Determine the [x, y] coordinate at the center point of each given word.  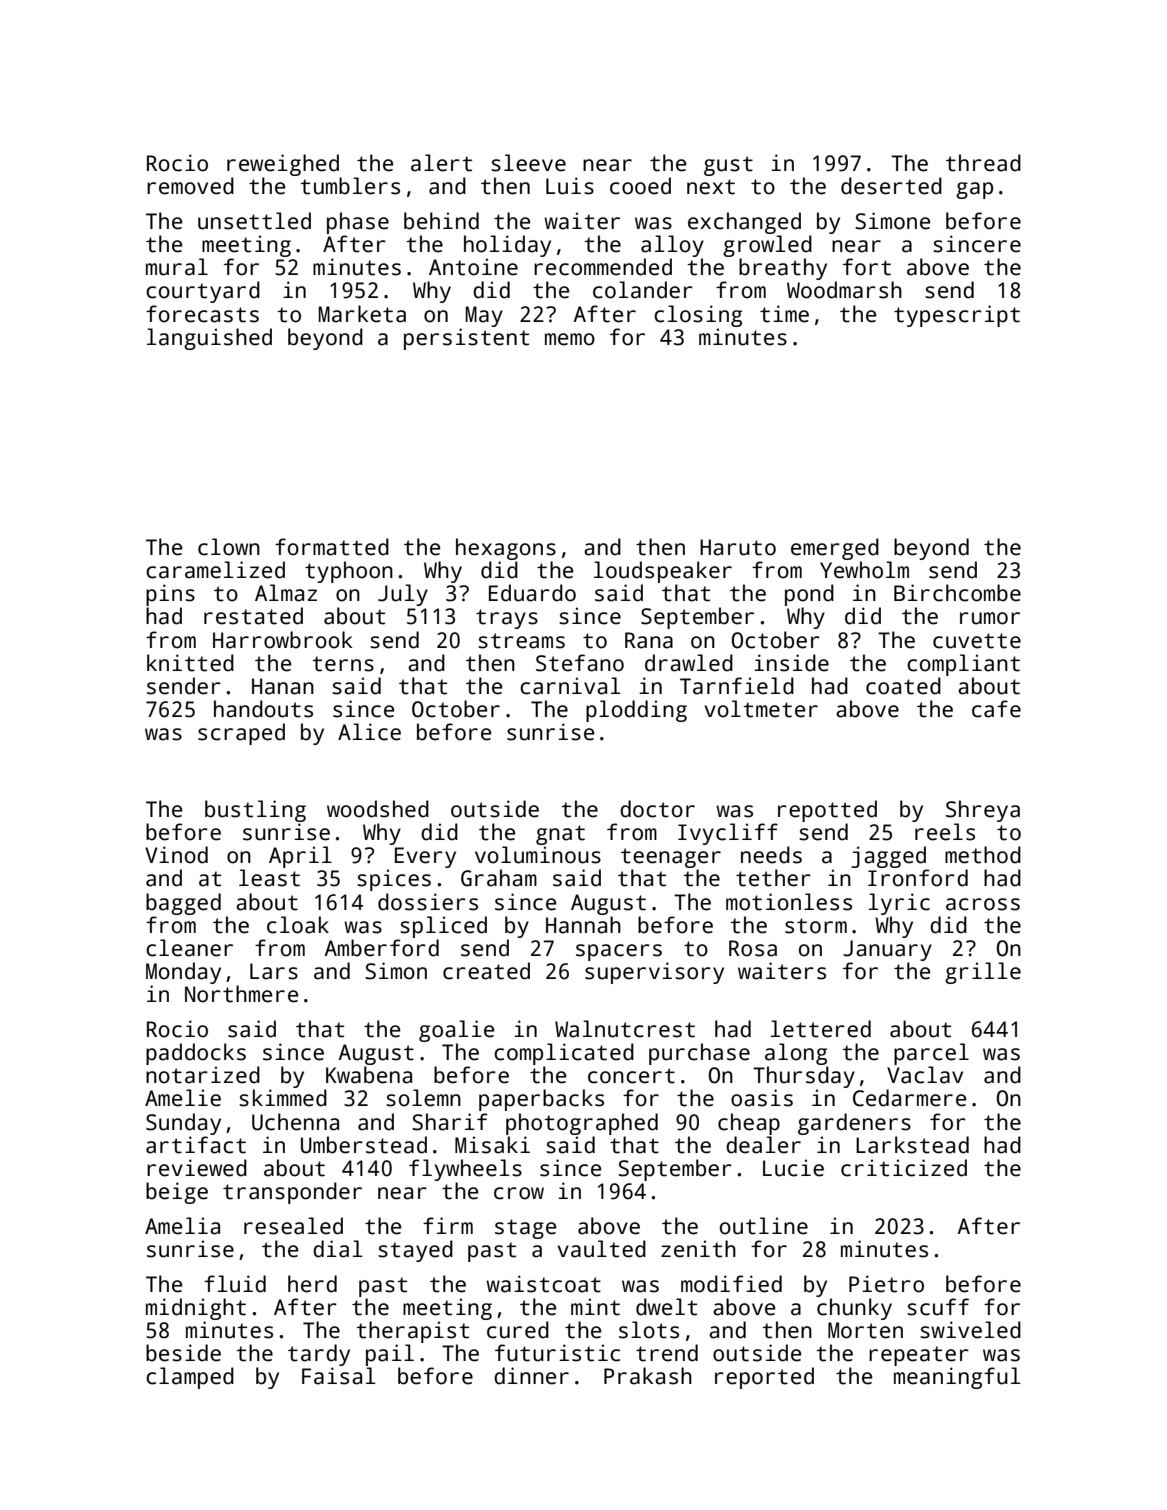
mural [177, 267]
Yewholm [864, 570]
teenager [671, 858]
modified [731, 1284]
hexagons [506, 549]
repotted [827, 811]
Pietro [886, 1284]
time [784, 314]
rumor [990, 618]
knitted [190, 663]
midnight [196, 1309]
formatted [332, 547]
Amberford [381, 948]
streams [521, 641]
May [484, 316]
